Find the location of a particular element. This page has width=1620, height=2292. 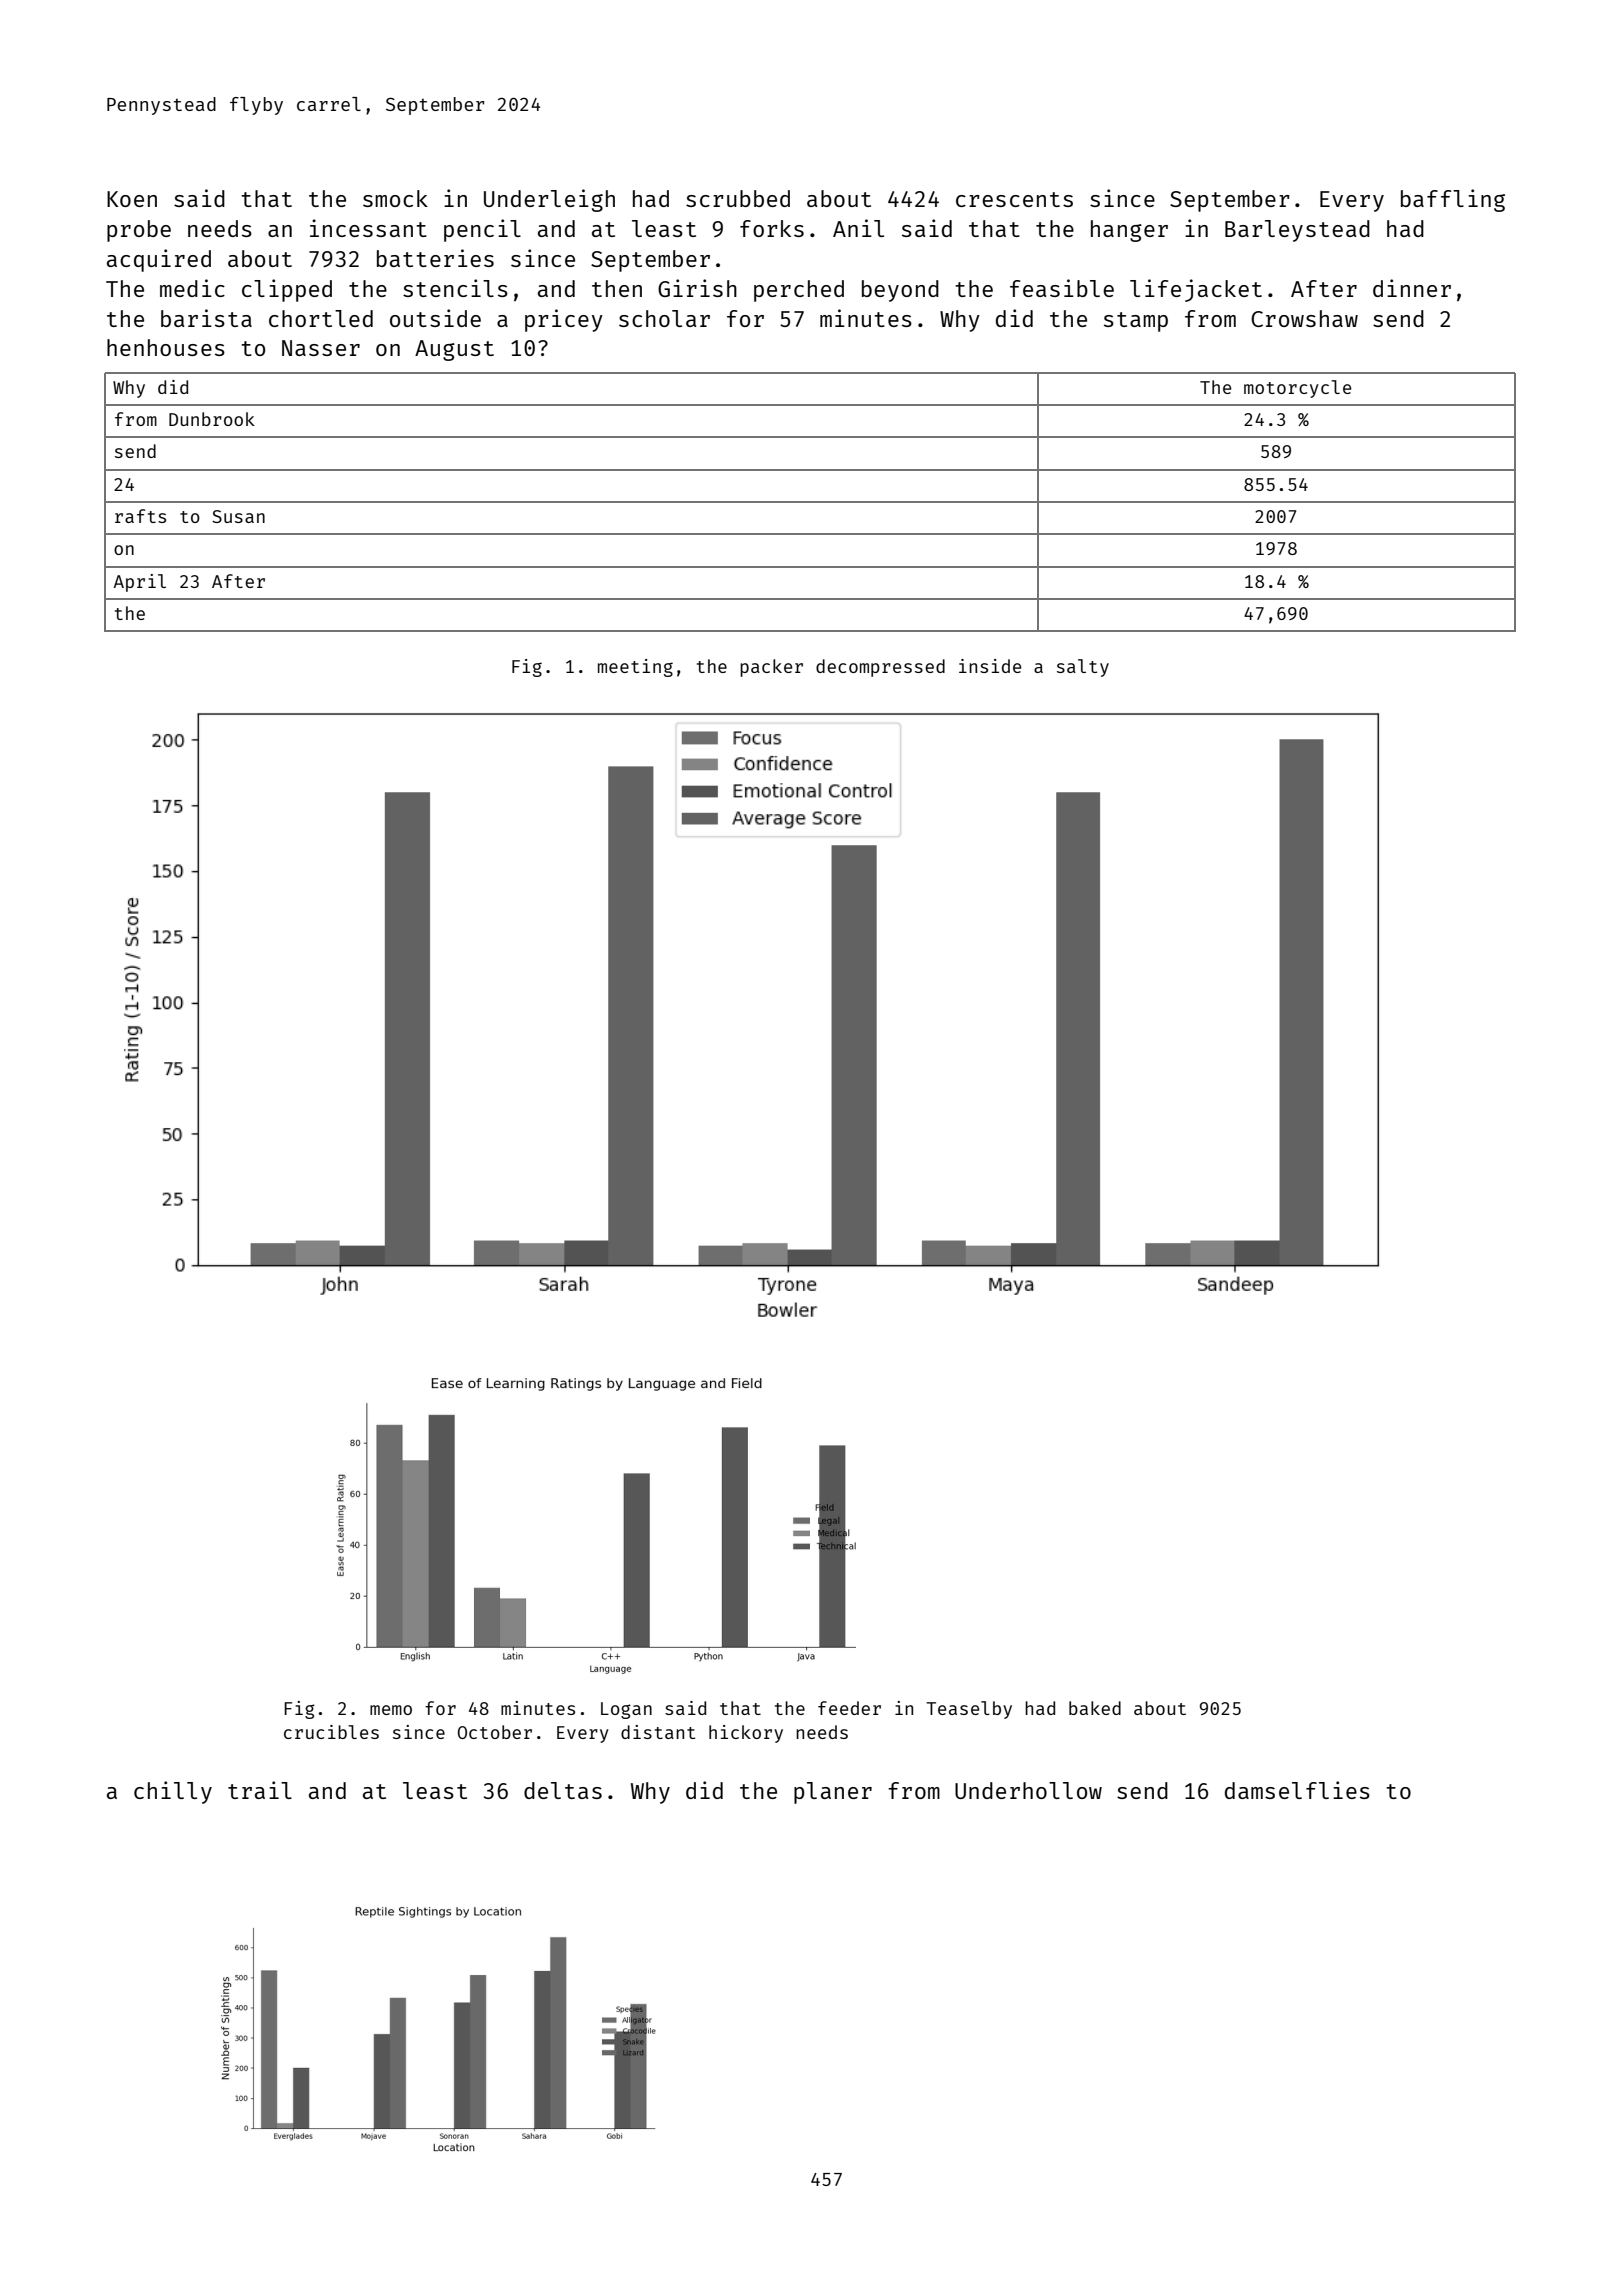

Girish is located at coordinates (697, 288).
